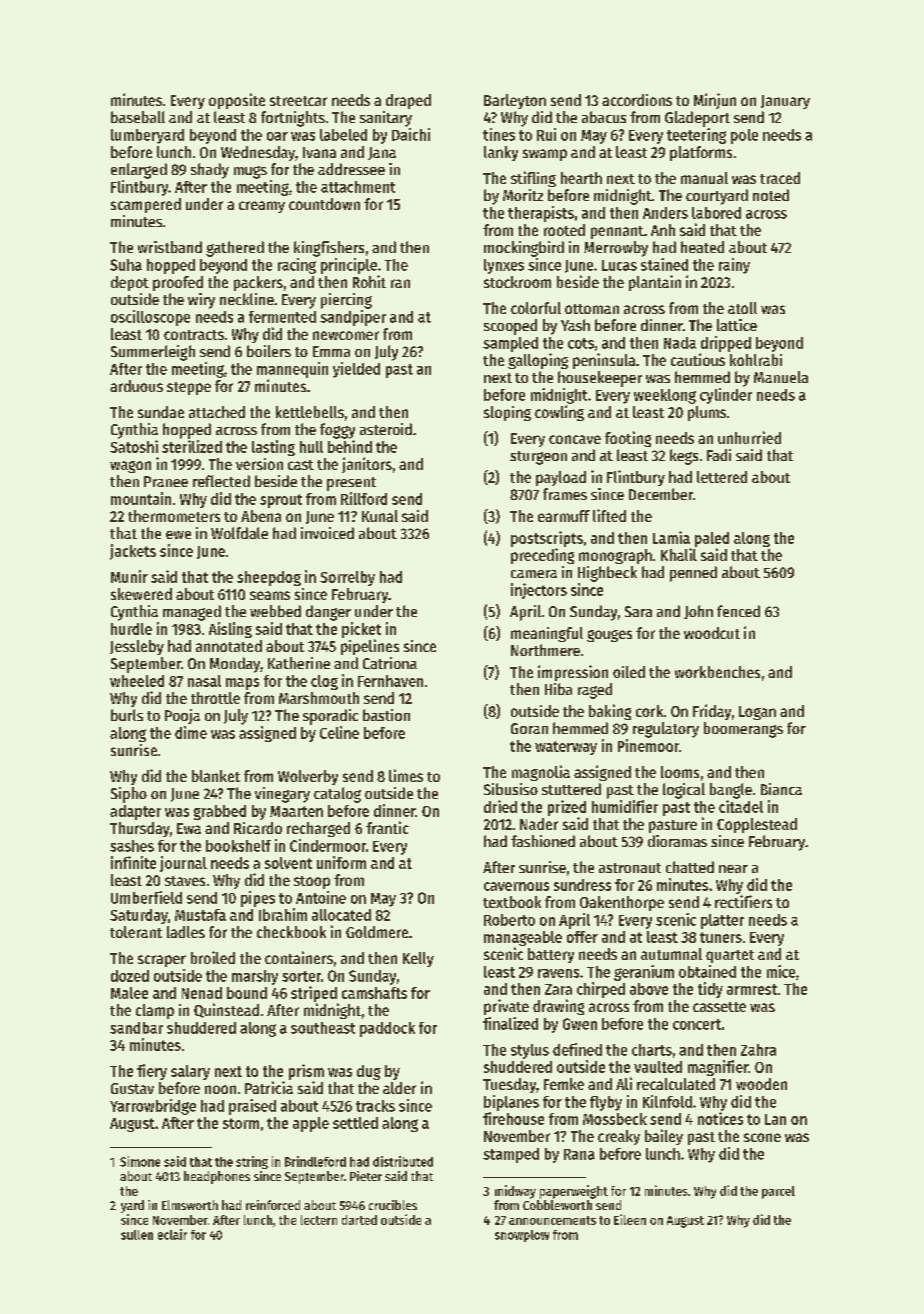 The width and height of the document is (924, 1314). I want to click on distributed, so click(403, 1161).
